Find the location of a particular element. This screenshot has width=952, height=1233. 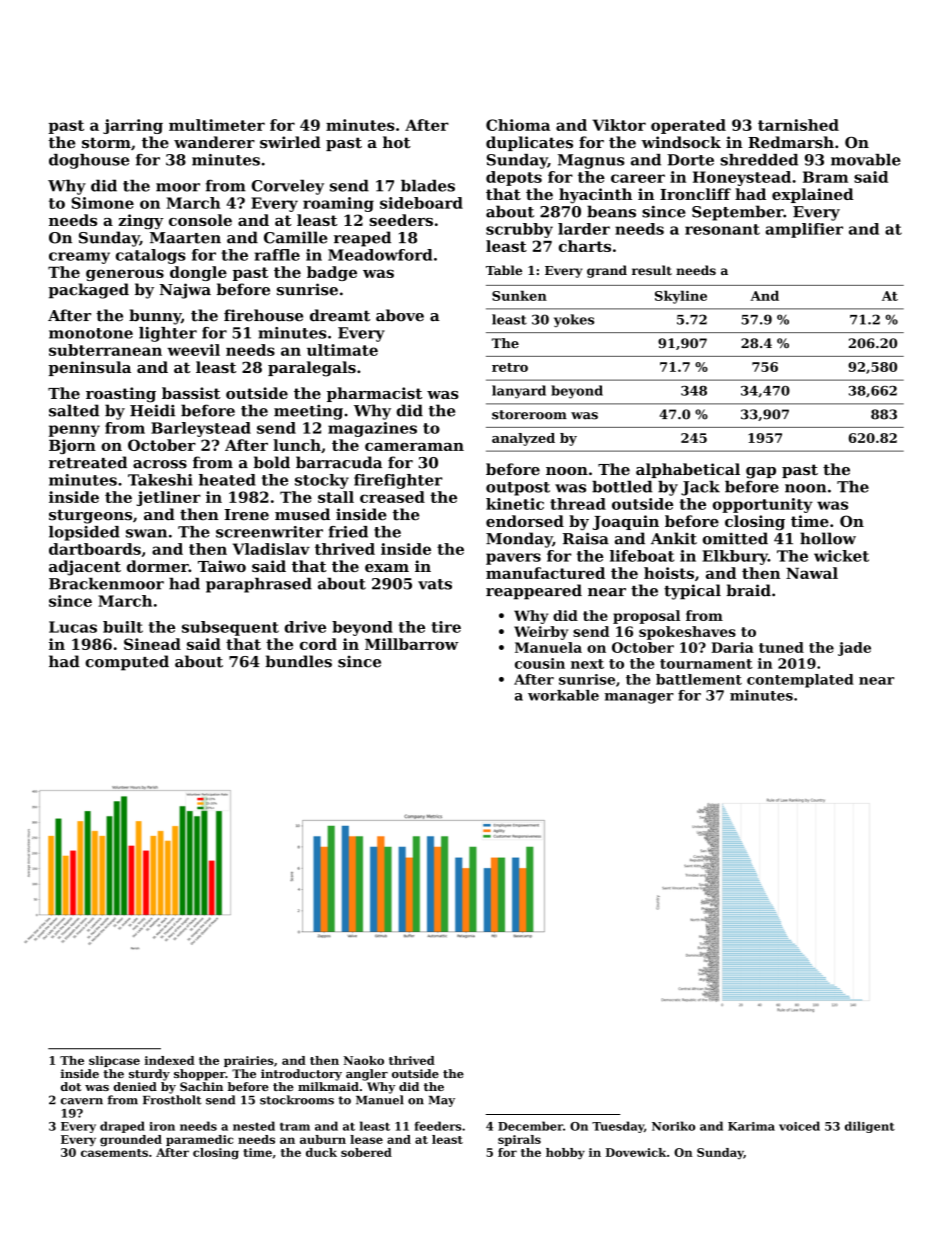

manager is located at coordinates (639, 698).
